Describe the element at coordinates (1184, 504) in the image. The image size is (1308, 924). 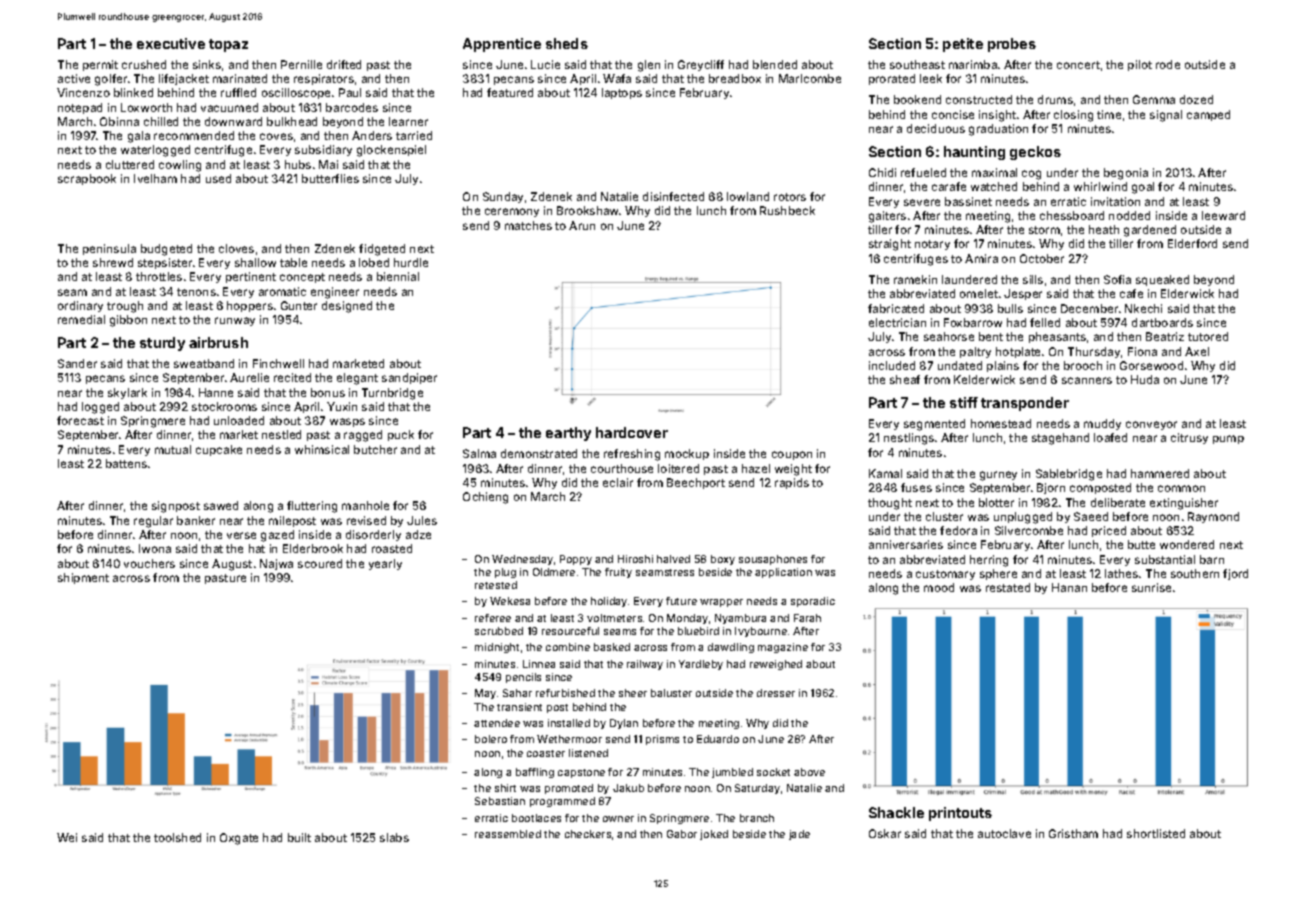
I see `extinguisher` at that location.
